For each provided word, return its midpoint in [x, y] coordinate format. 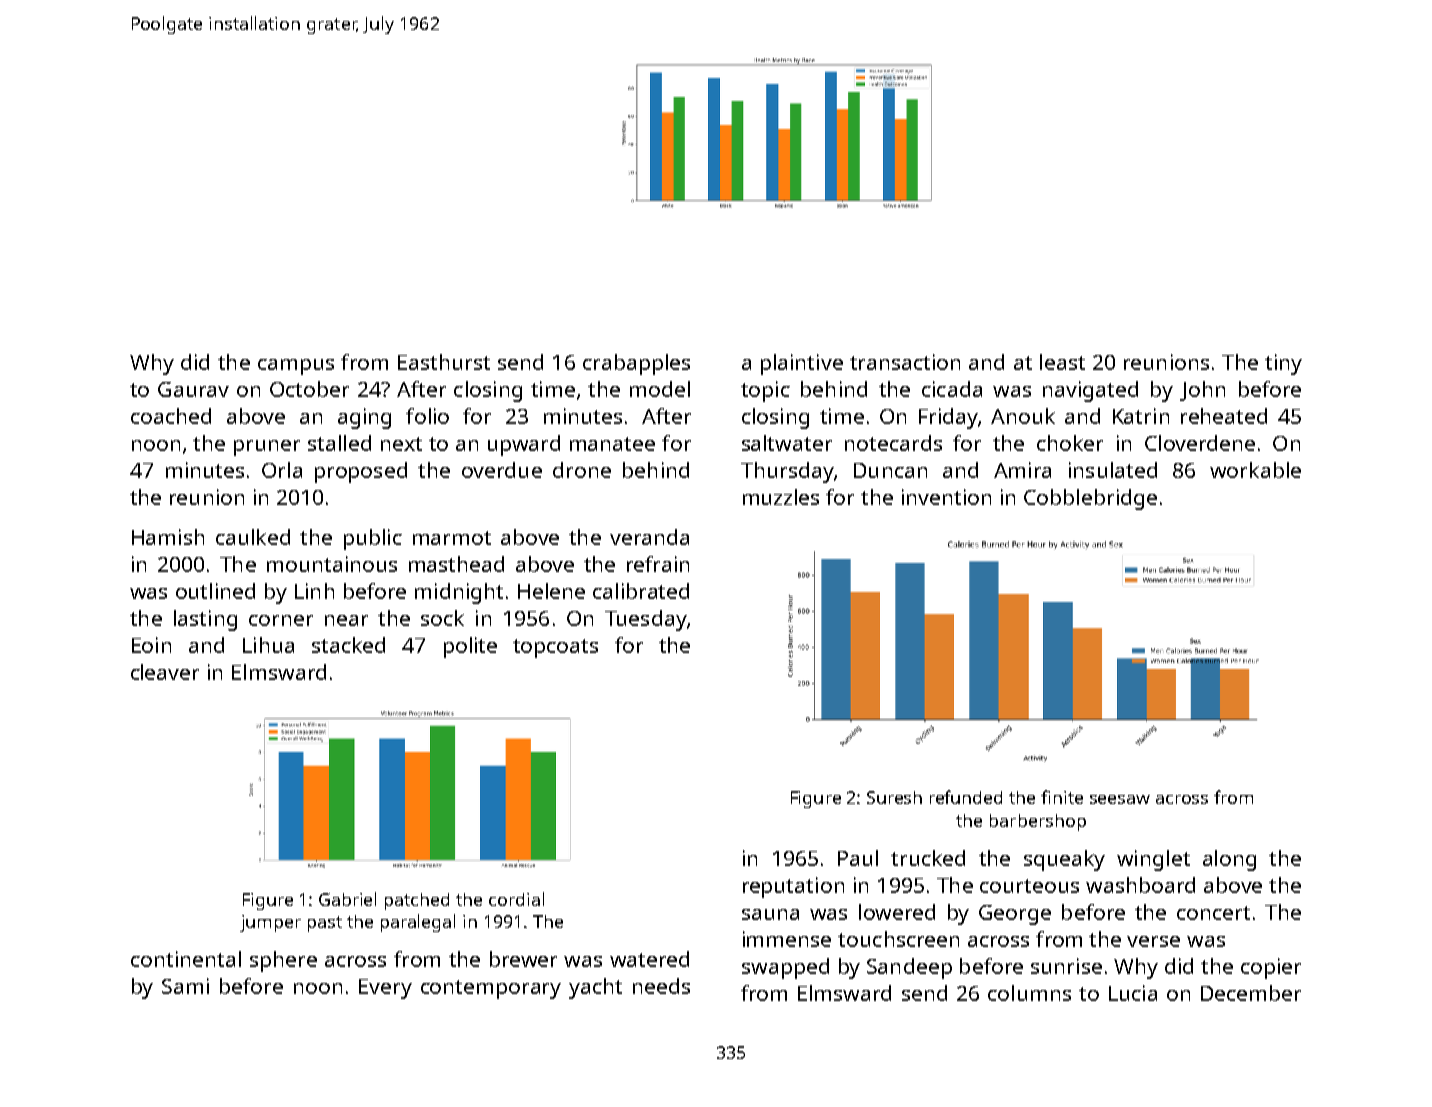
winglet [1153, 860]
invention [946, 497]
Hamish [168, 537]
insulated [1113, 470]
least [1062, 362]
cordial [516, 899]
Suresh [894, 797]
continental [186, 959]
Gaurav [193, 389]
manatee [612, 444]
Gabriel [347, 899]
